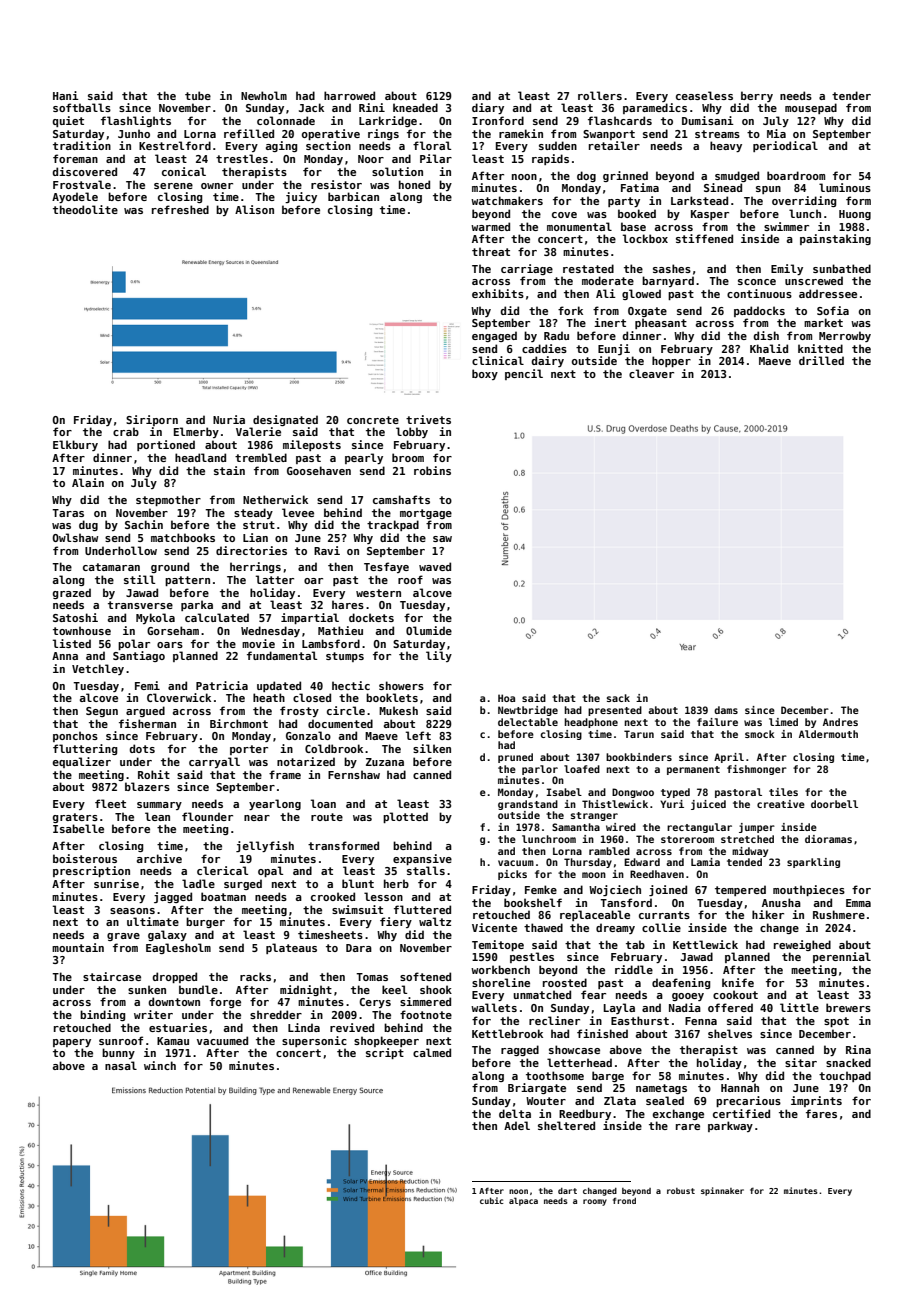 Image resolution: width=924 pixels, height=1308 pixels. I want to click on nasal, so click(121, 1065).
